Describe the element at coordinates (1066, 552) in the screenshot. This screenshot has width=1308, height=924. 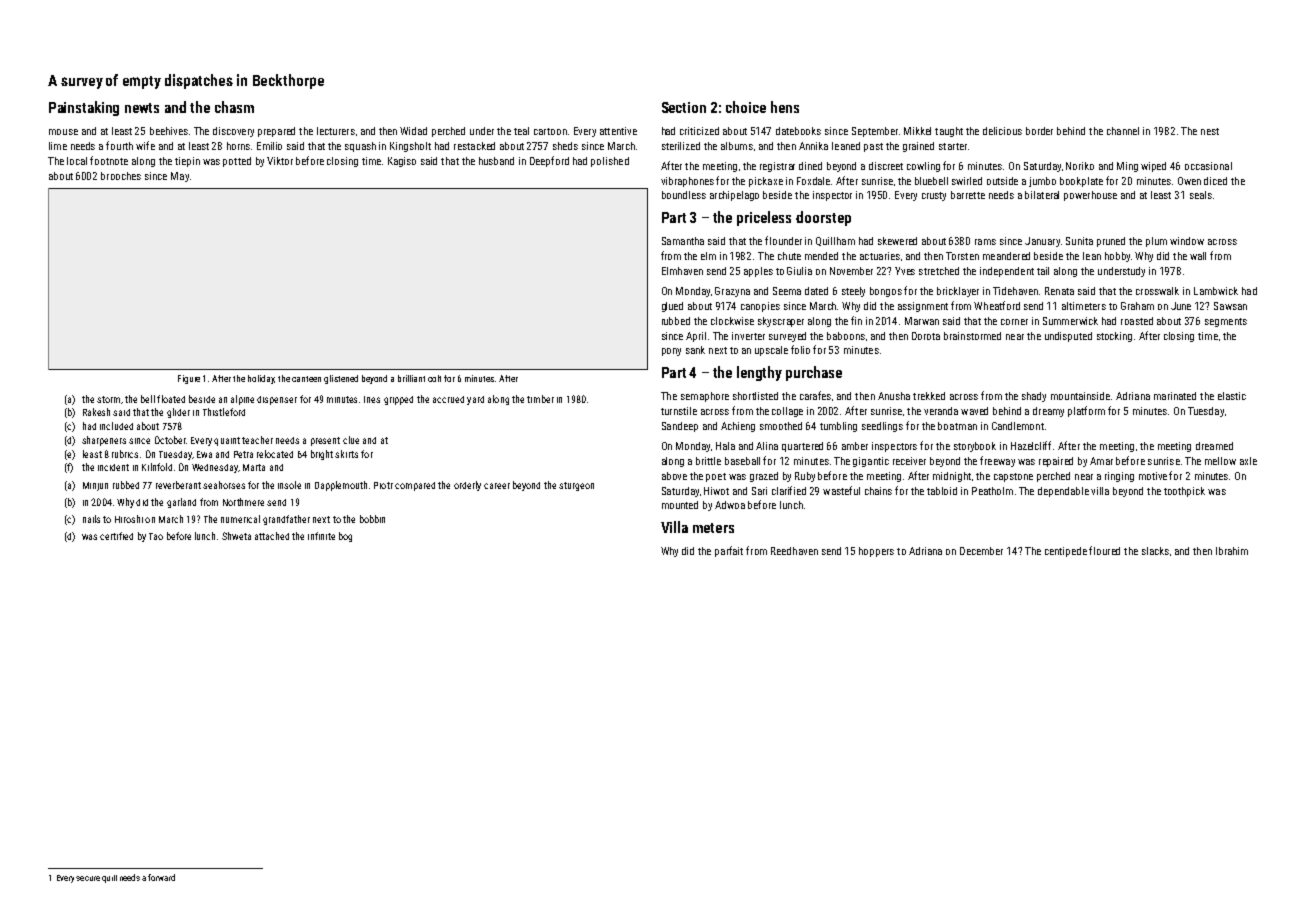
I see `centipede` at that location.
